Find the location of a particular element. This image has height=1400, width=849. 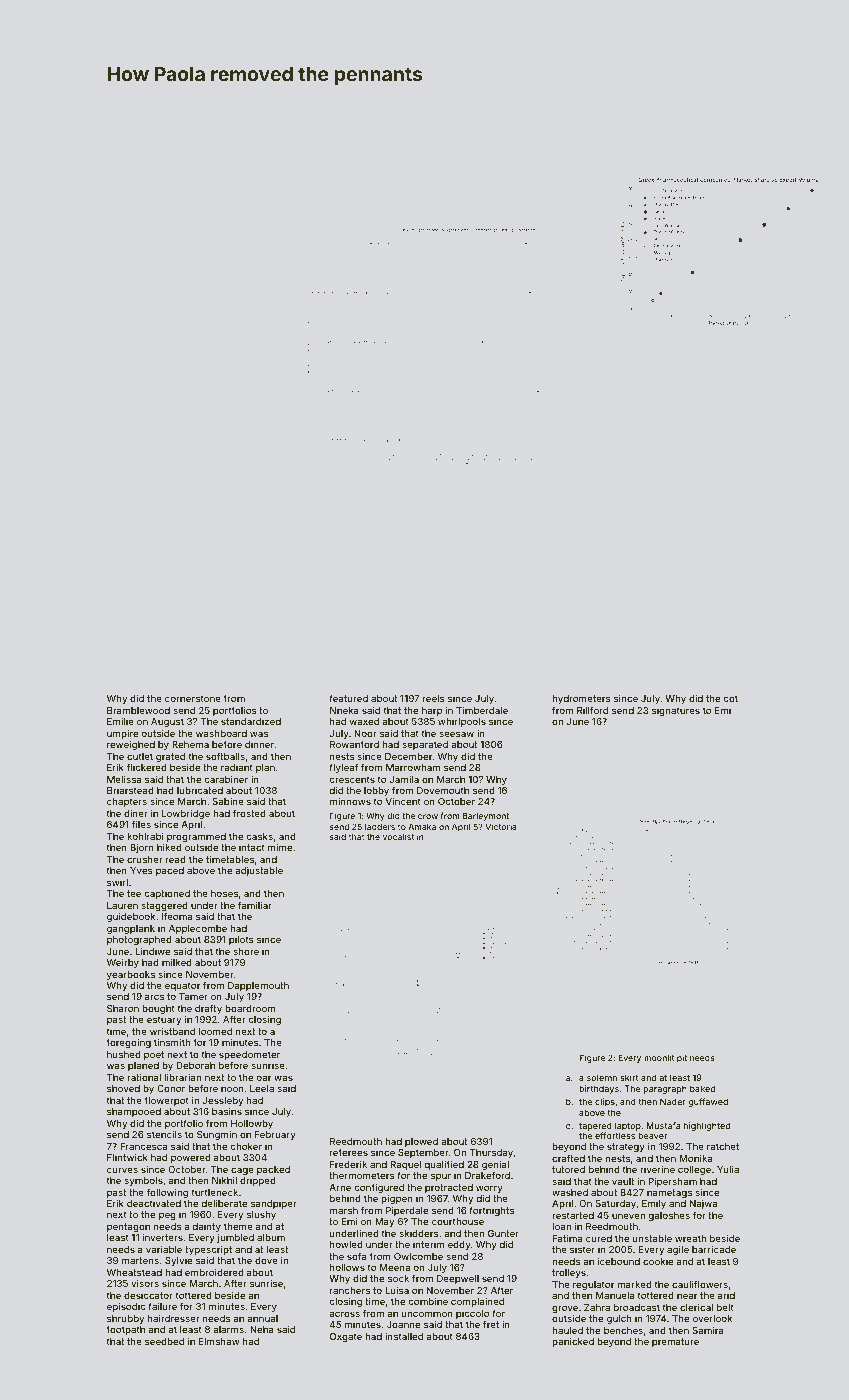

Bramblewood is located at coordinates (138, 710).
